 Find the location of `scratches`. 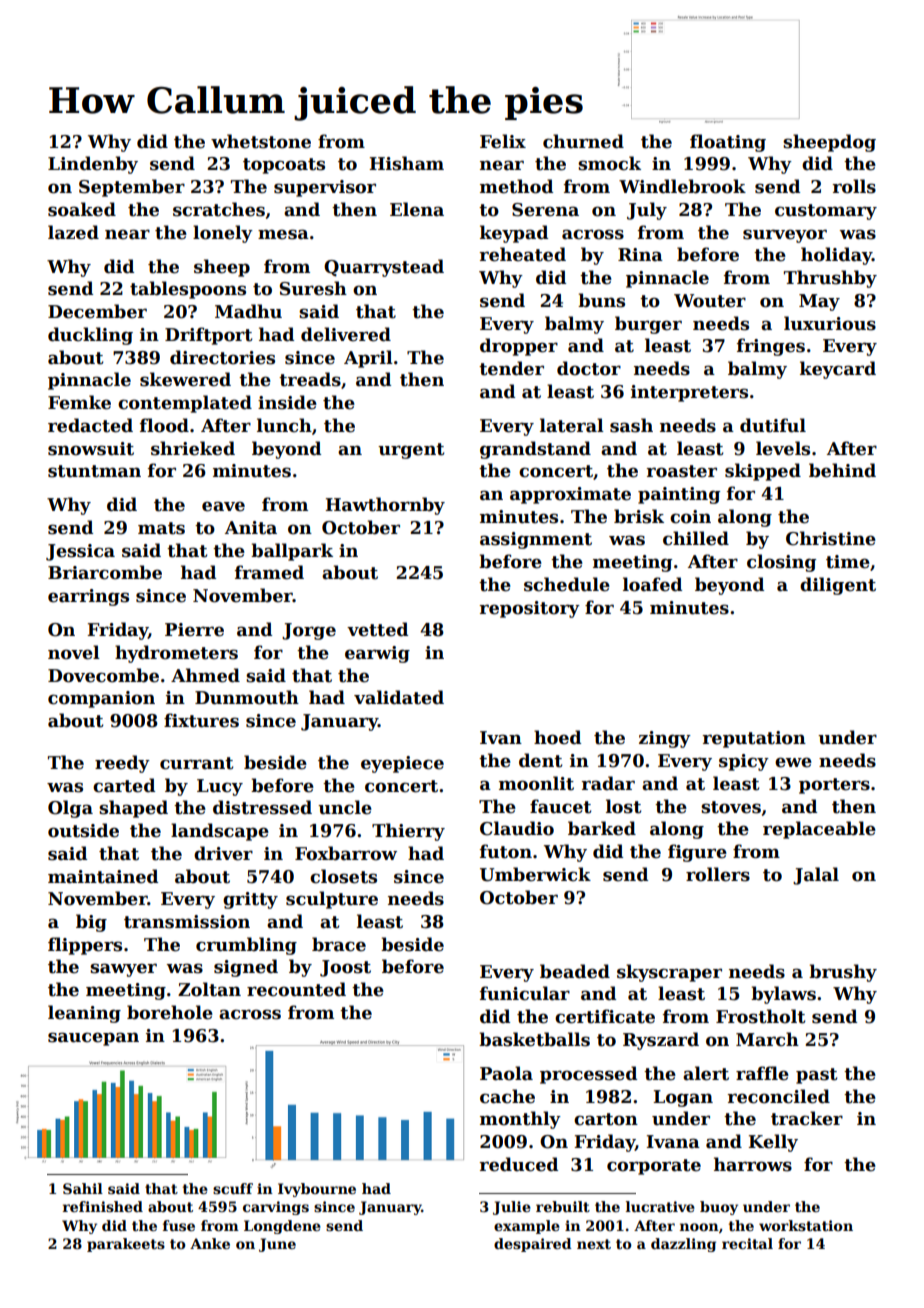

scratches is located at coordinates (219, 209).
